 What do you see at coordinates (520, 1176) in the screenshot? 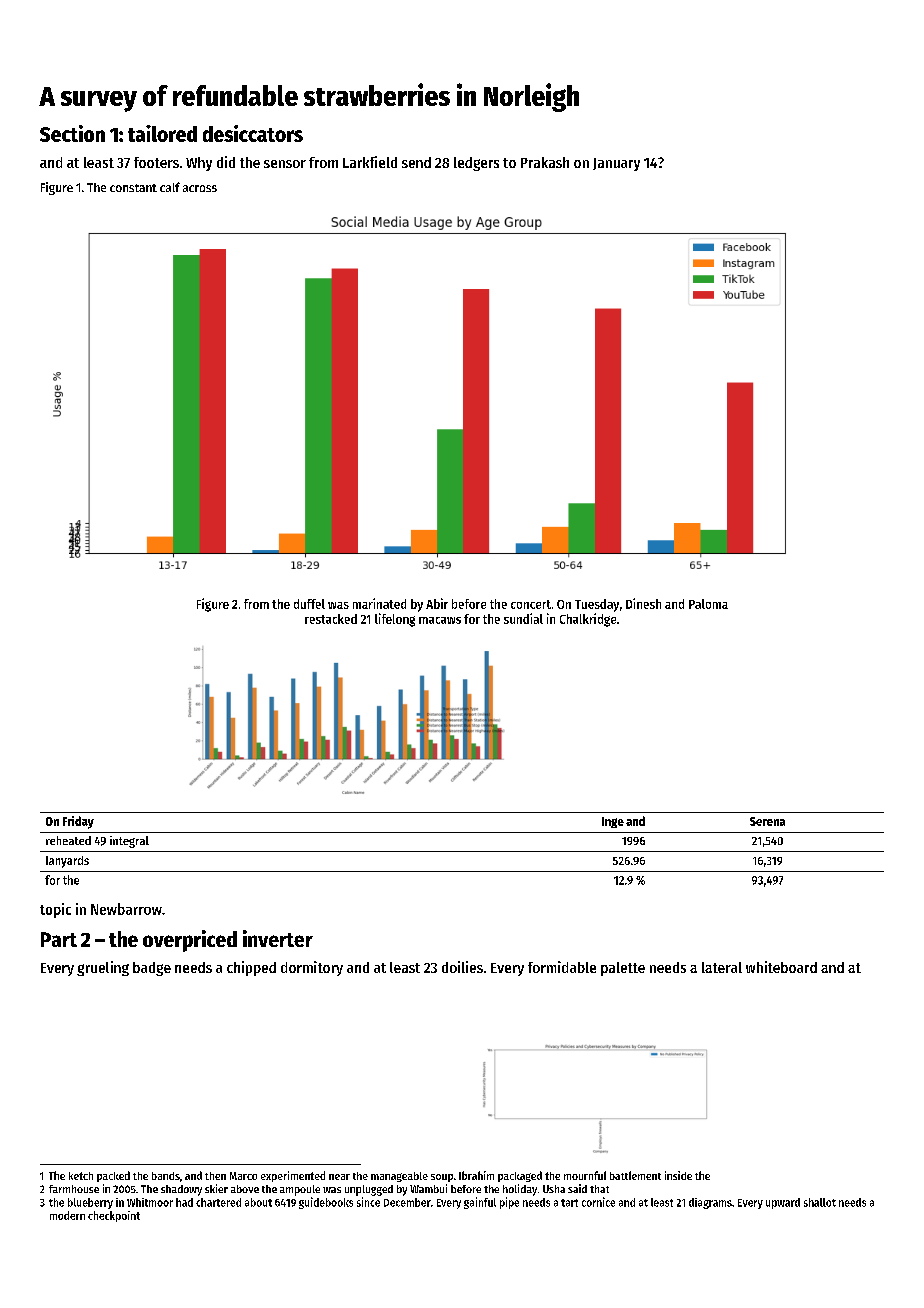
I see `packaged` at bounding box center [520, 1176].
